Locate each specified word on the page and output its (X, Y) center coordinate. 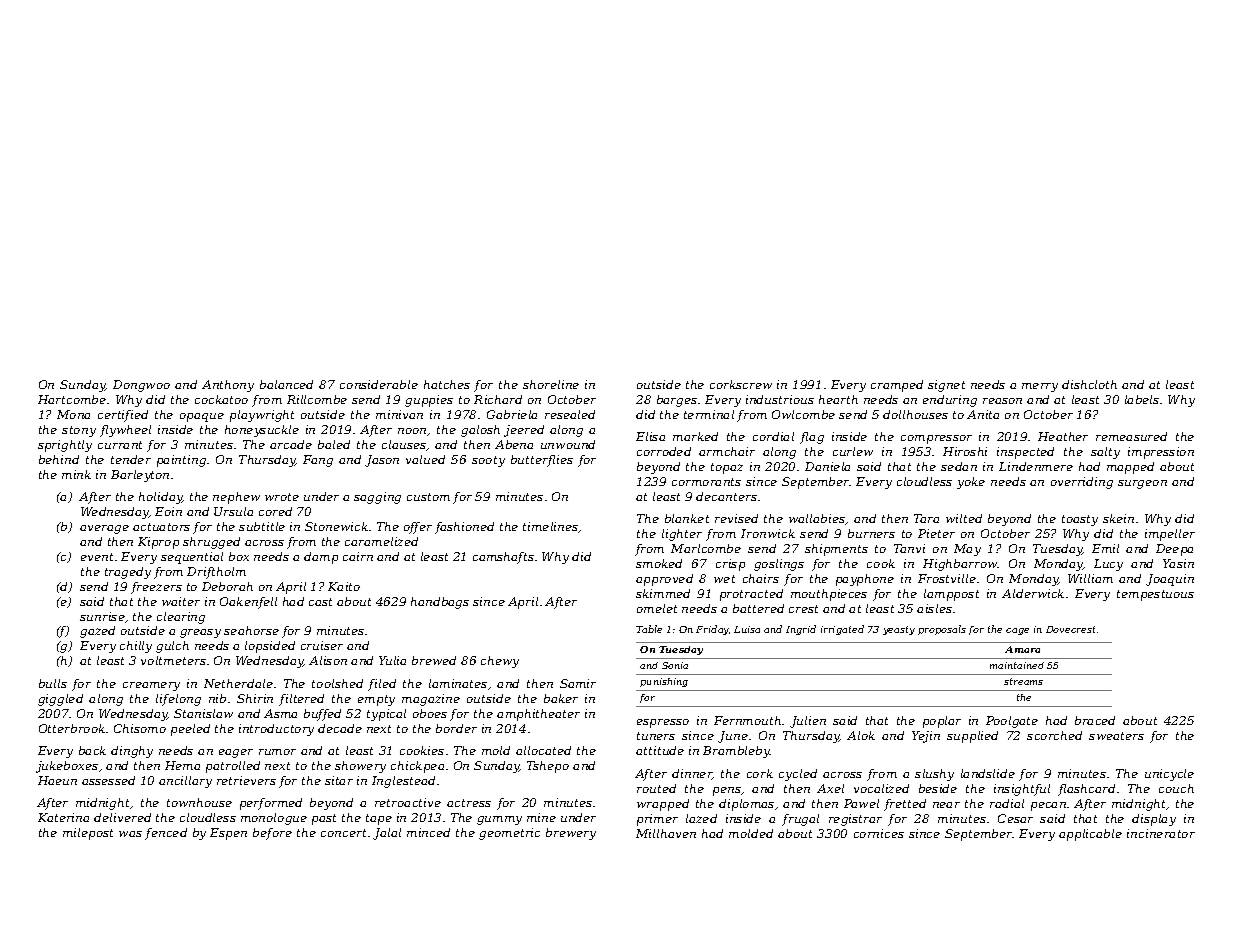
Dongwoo (141, 386)
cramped (897, 386)
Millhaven (666, 833)
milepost (88, 834)
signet (946, 386)
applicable (1090, 835)
